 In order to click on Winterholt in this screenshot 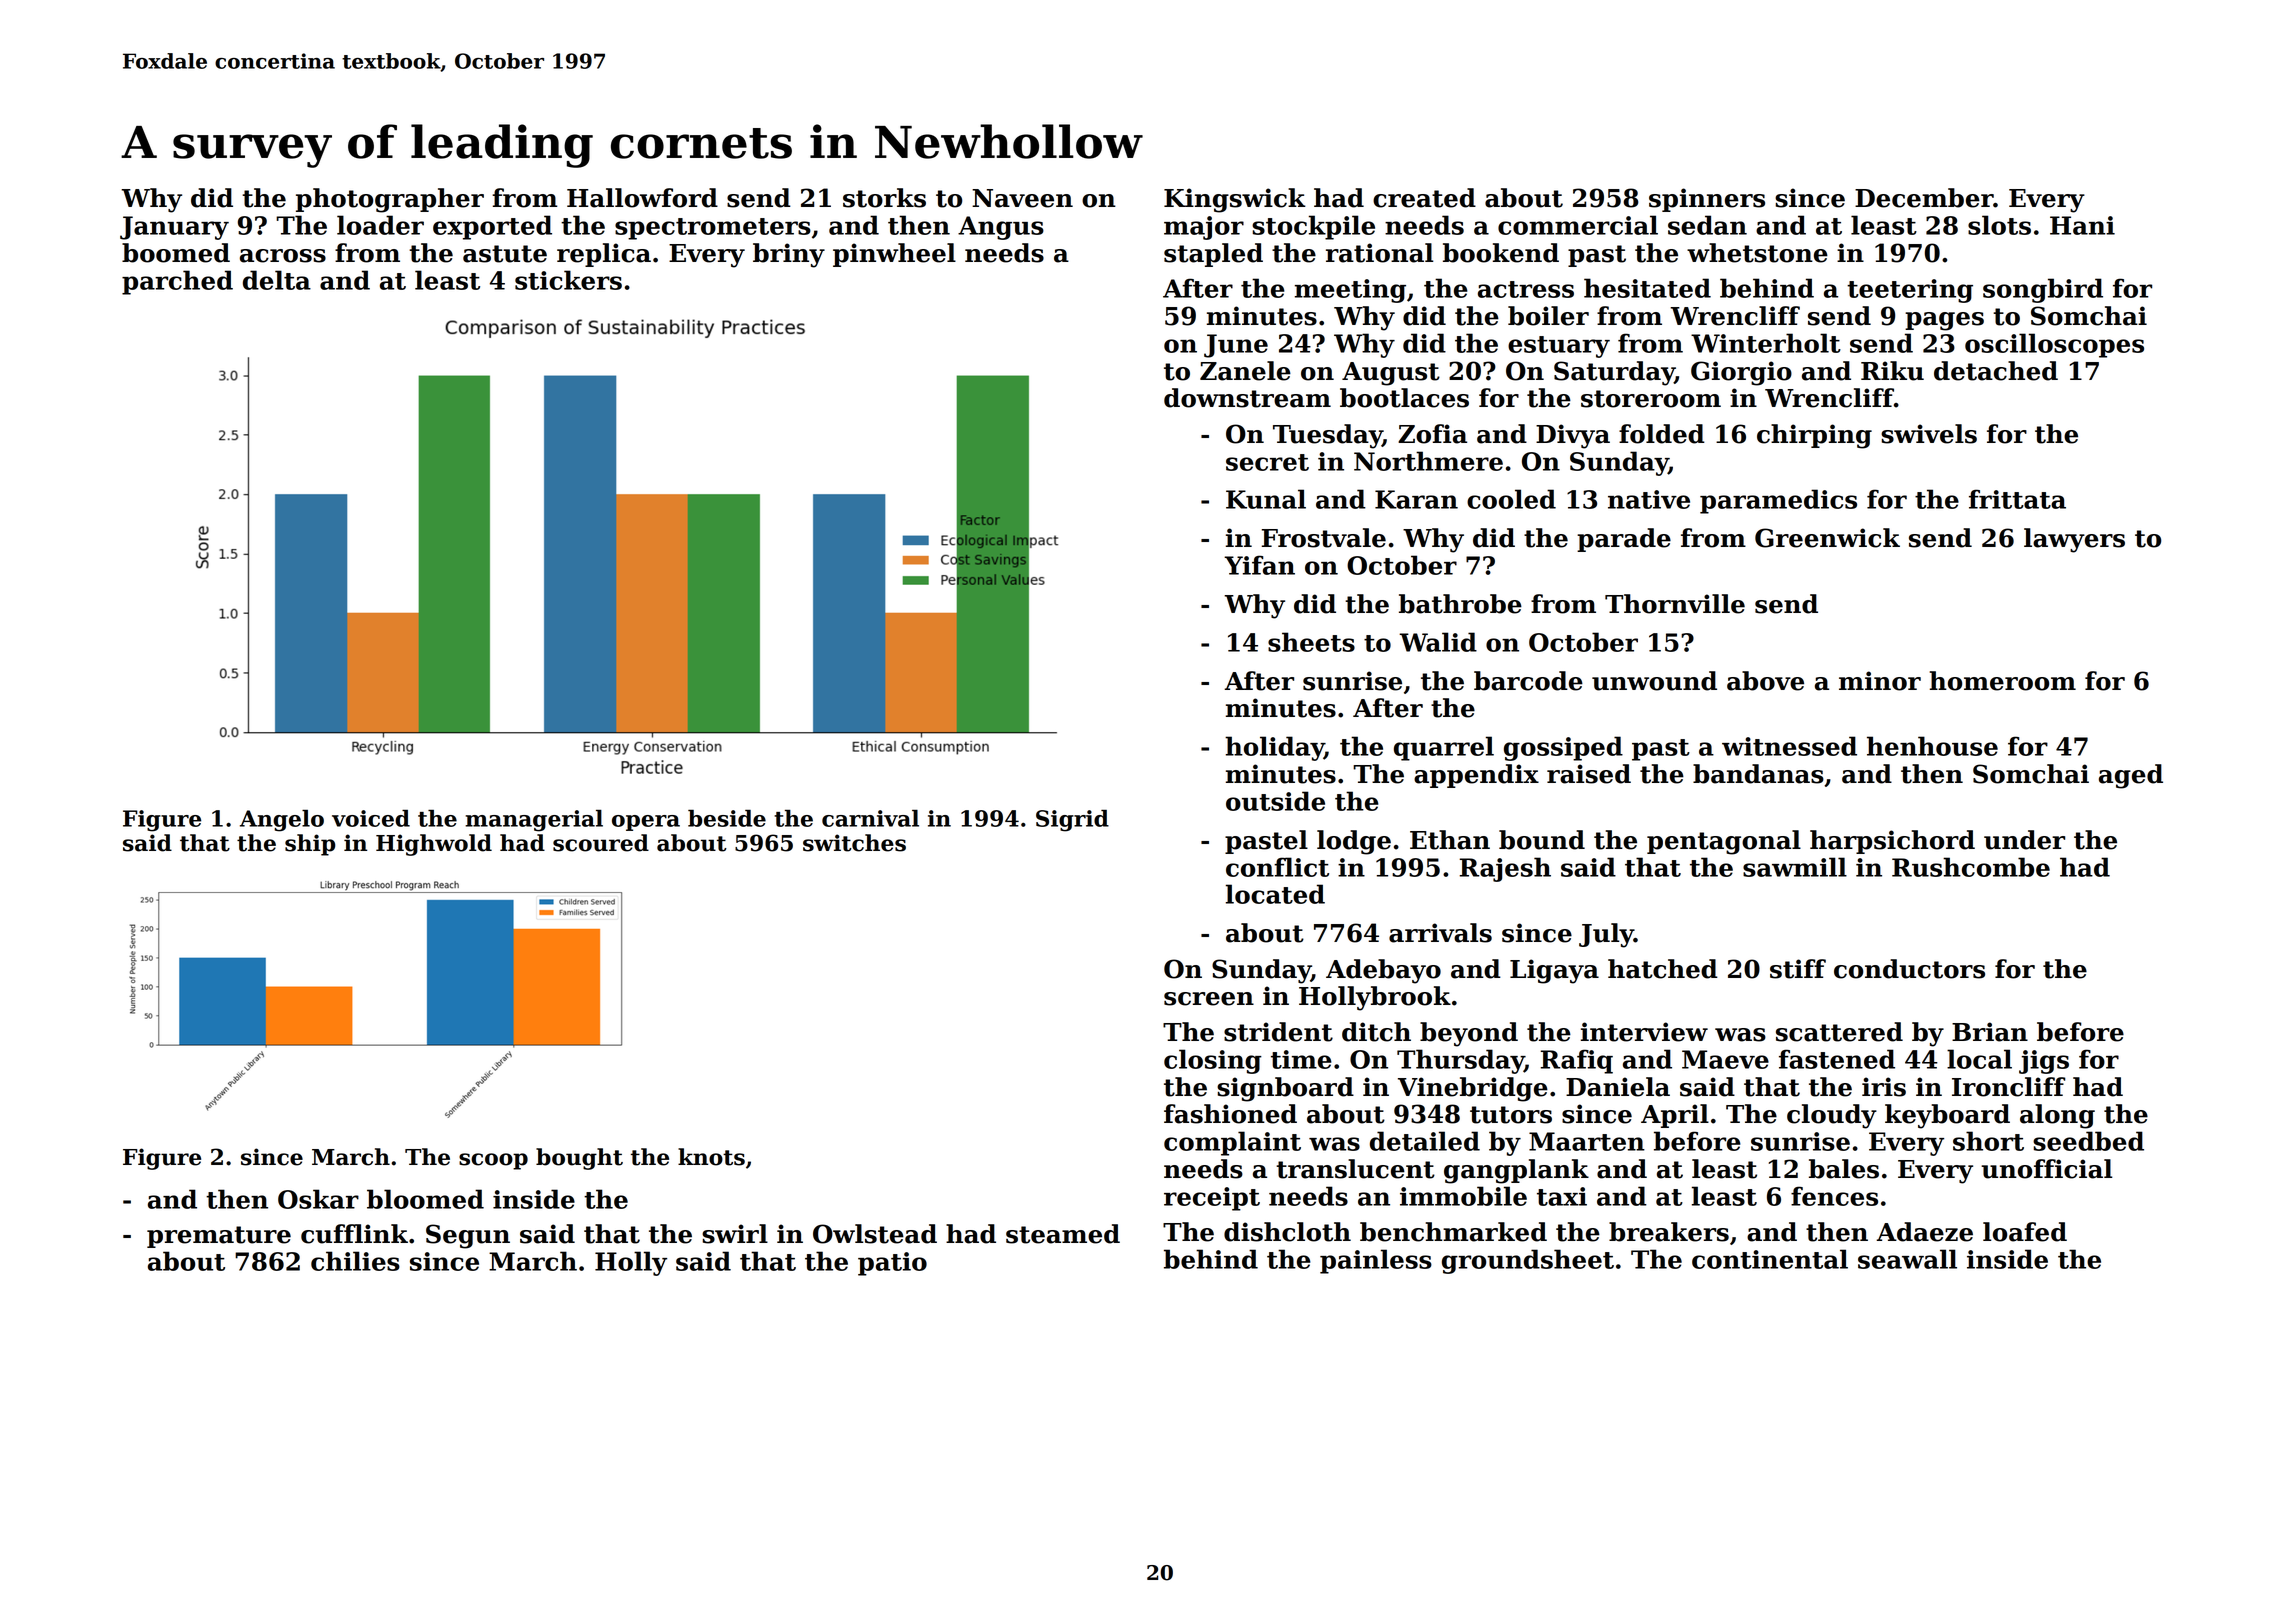, I will do `click(1766, 343)`.
